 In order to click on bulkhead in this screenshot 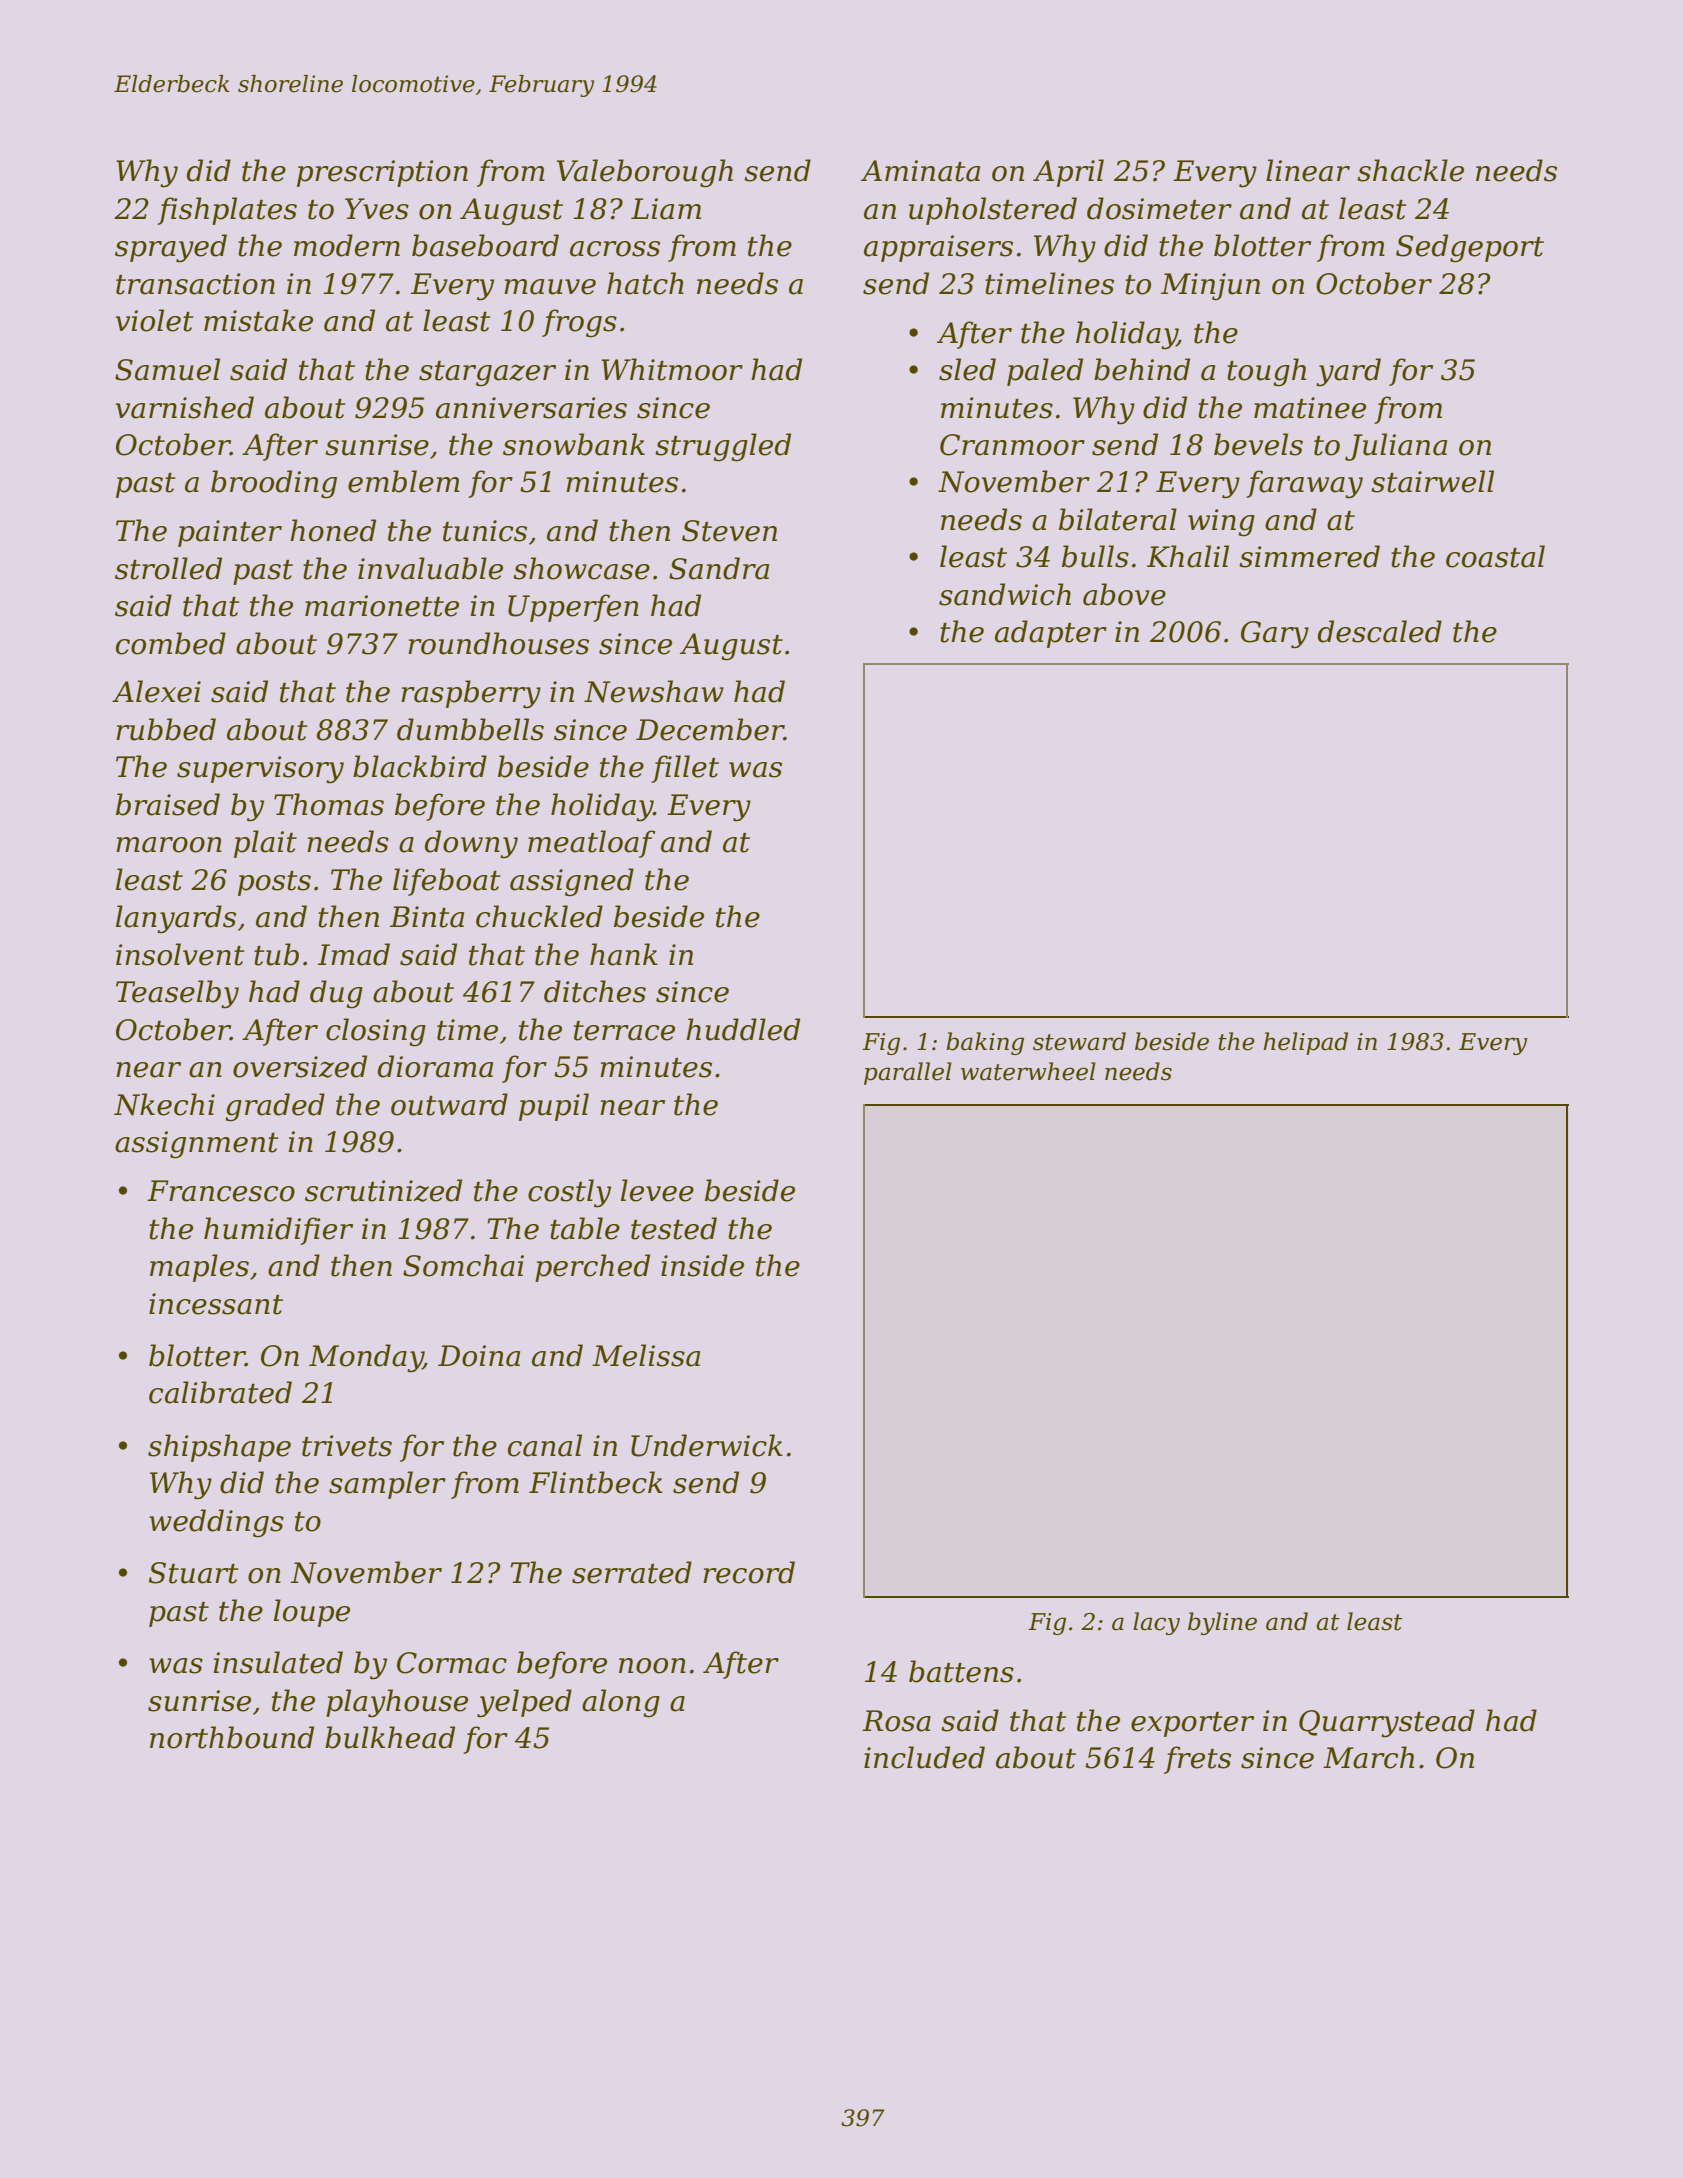, I will do `click(390, 1737)`.
